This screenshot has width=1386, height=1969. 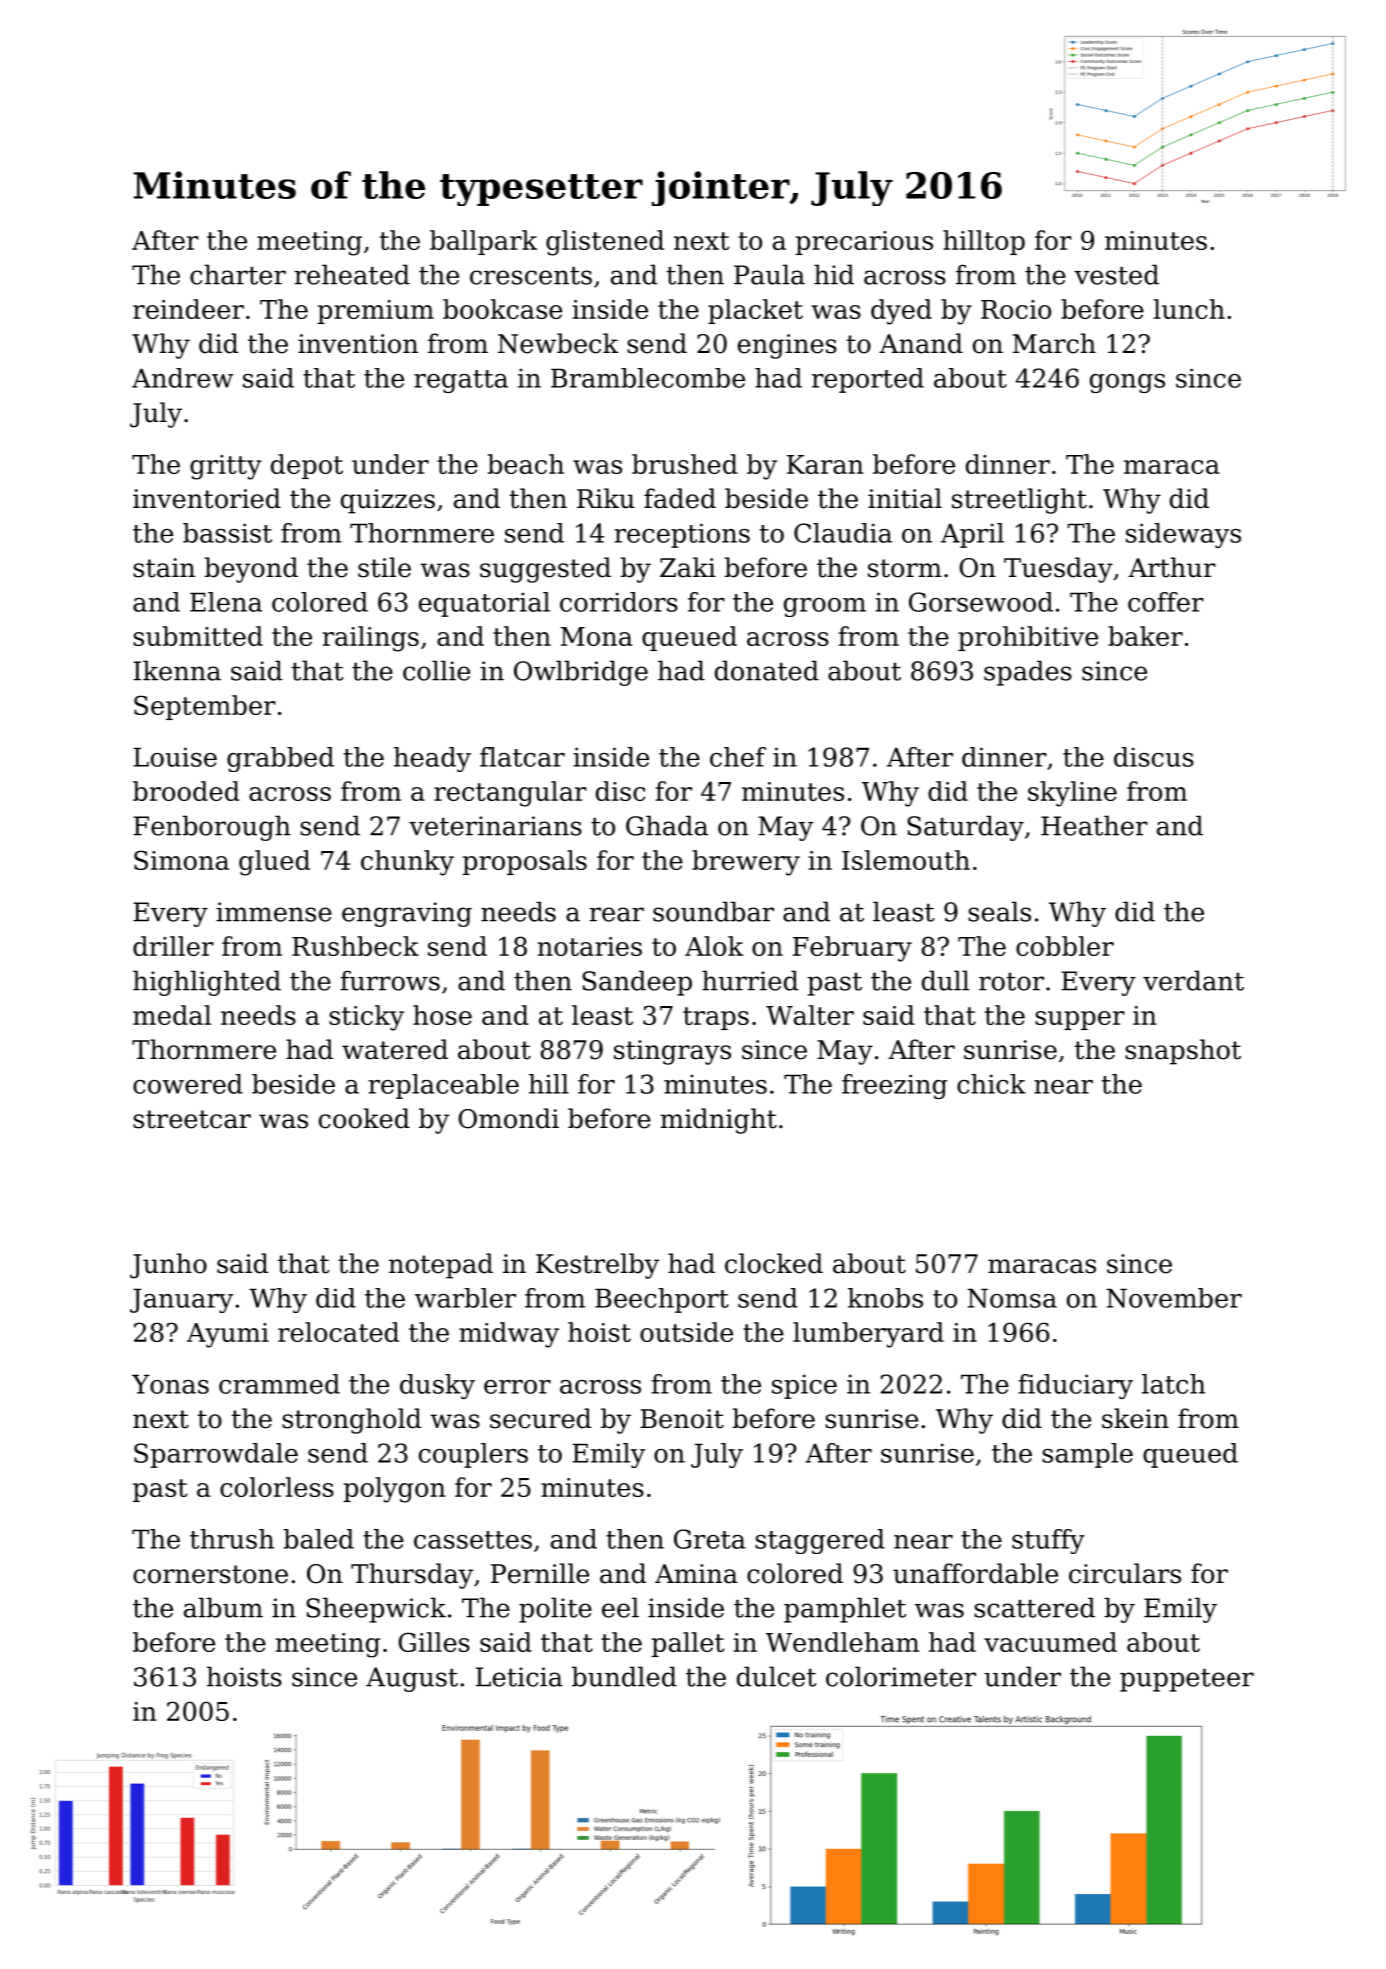 I want to click on album, so click(x=223, y=1607).
